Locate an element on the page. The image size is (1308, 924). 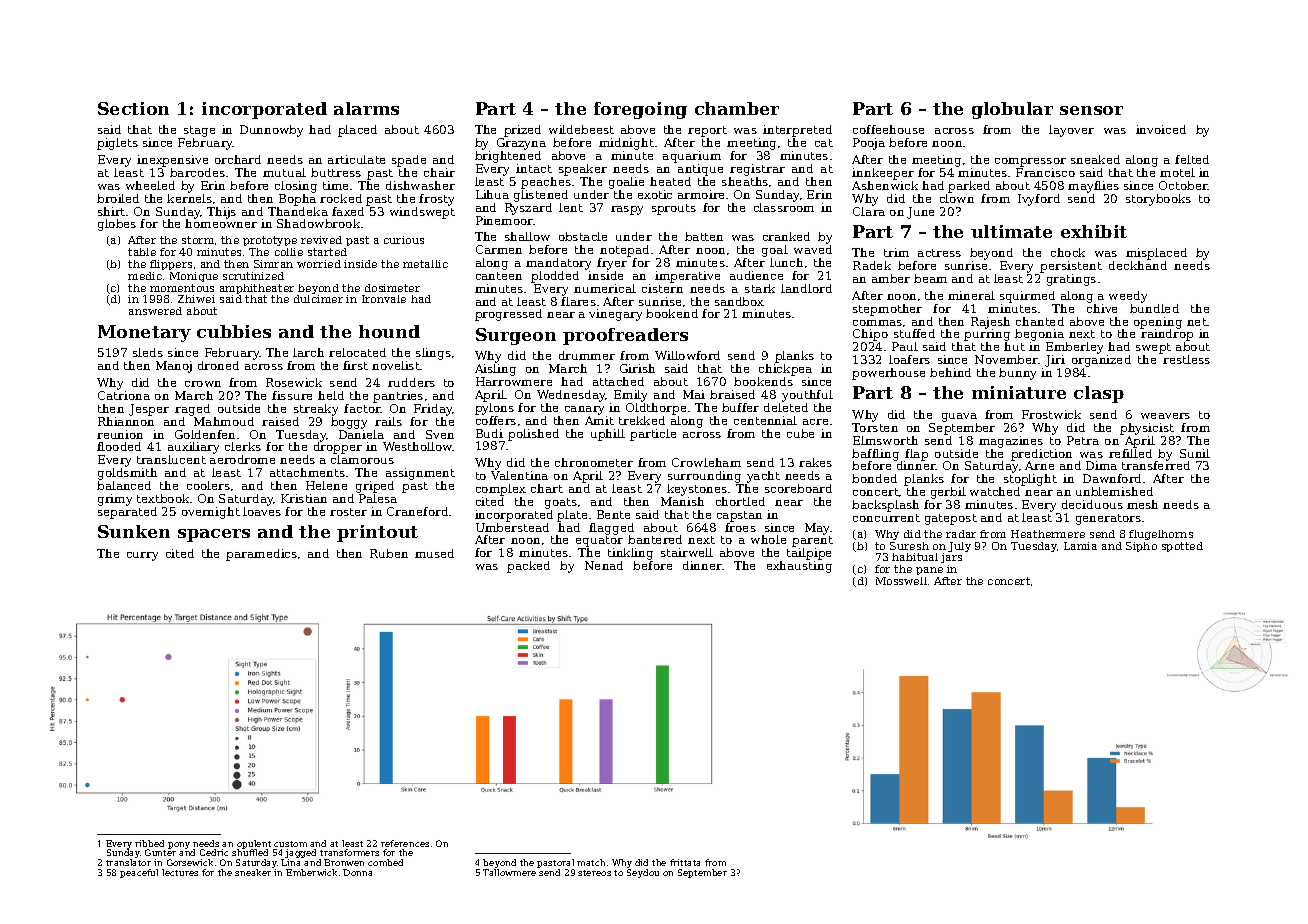
sensor is located at coordinates (1091, 110).
